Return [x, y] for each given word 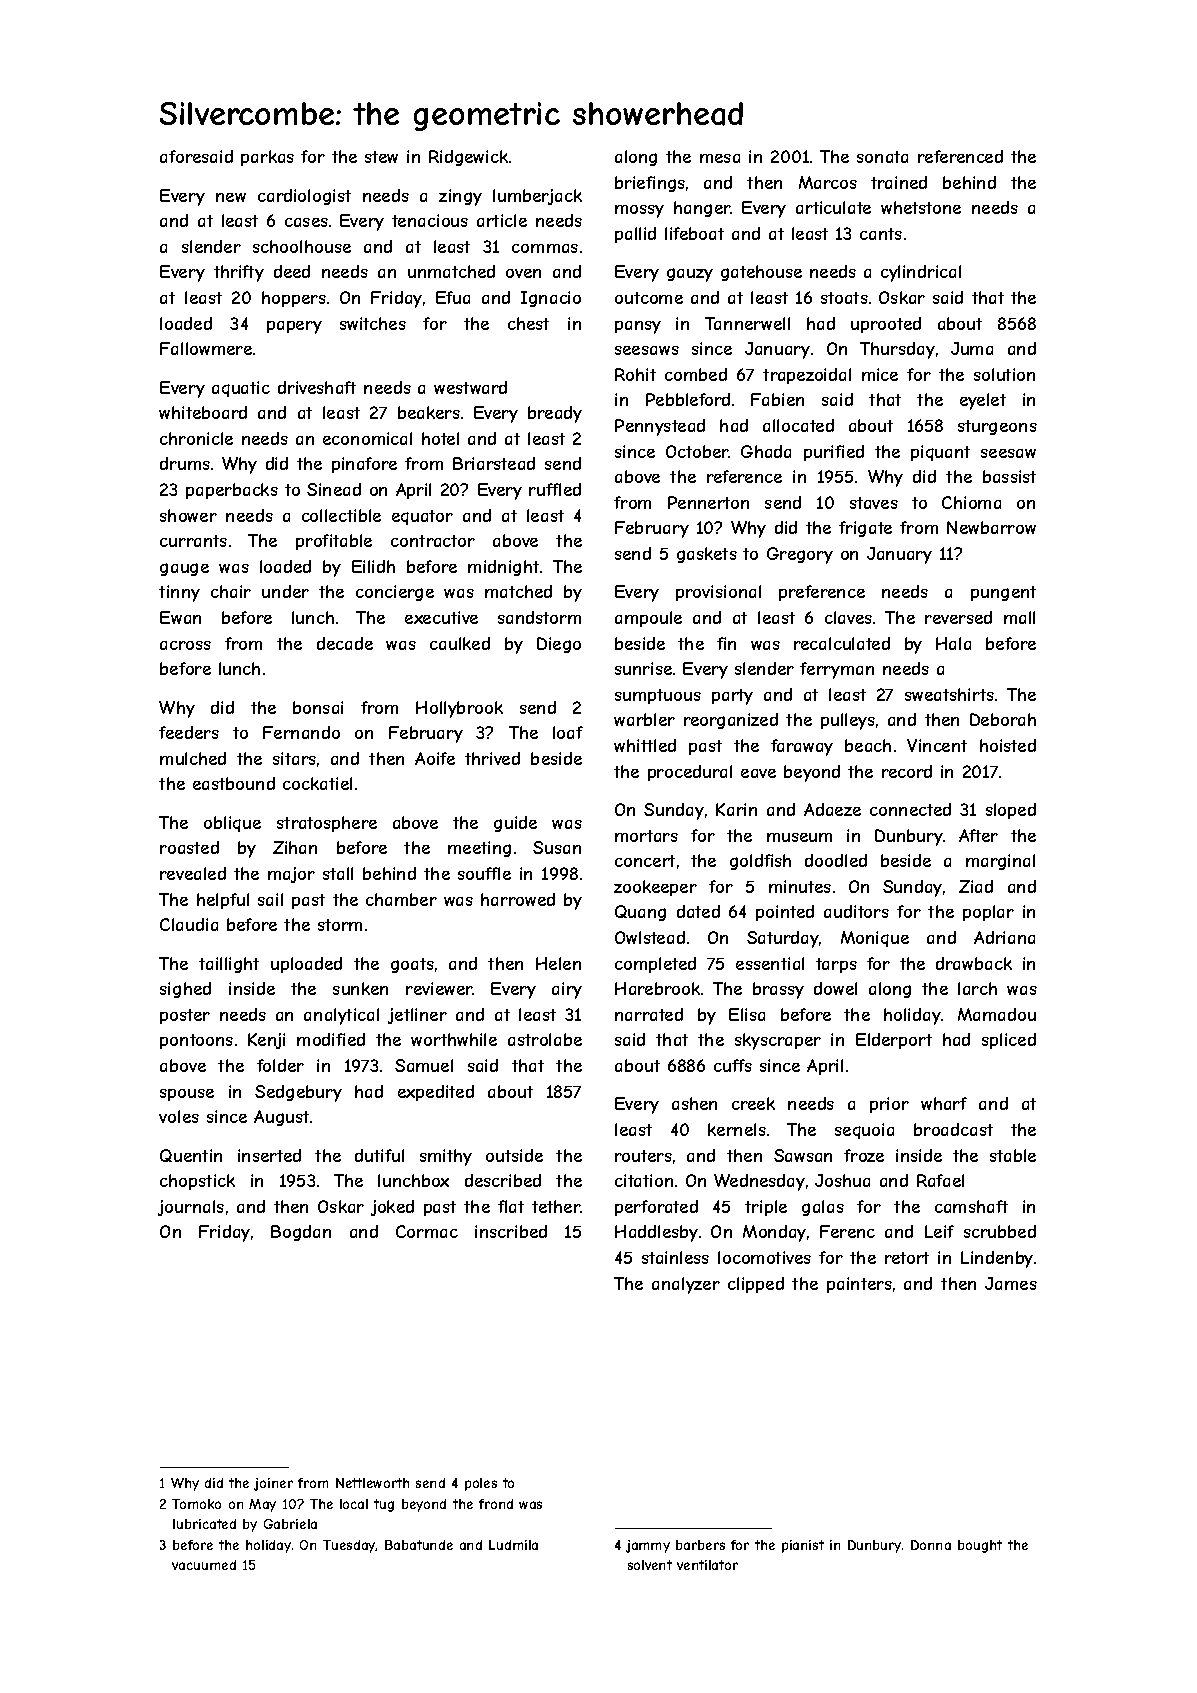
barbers [700, 1545]
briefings [650, 184]
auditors [856, 911]
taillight [229, 965]
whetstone [921, 207]
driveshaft [317, 387]
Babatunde [419, 1545]
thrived [492, 758]
